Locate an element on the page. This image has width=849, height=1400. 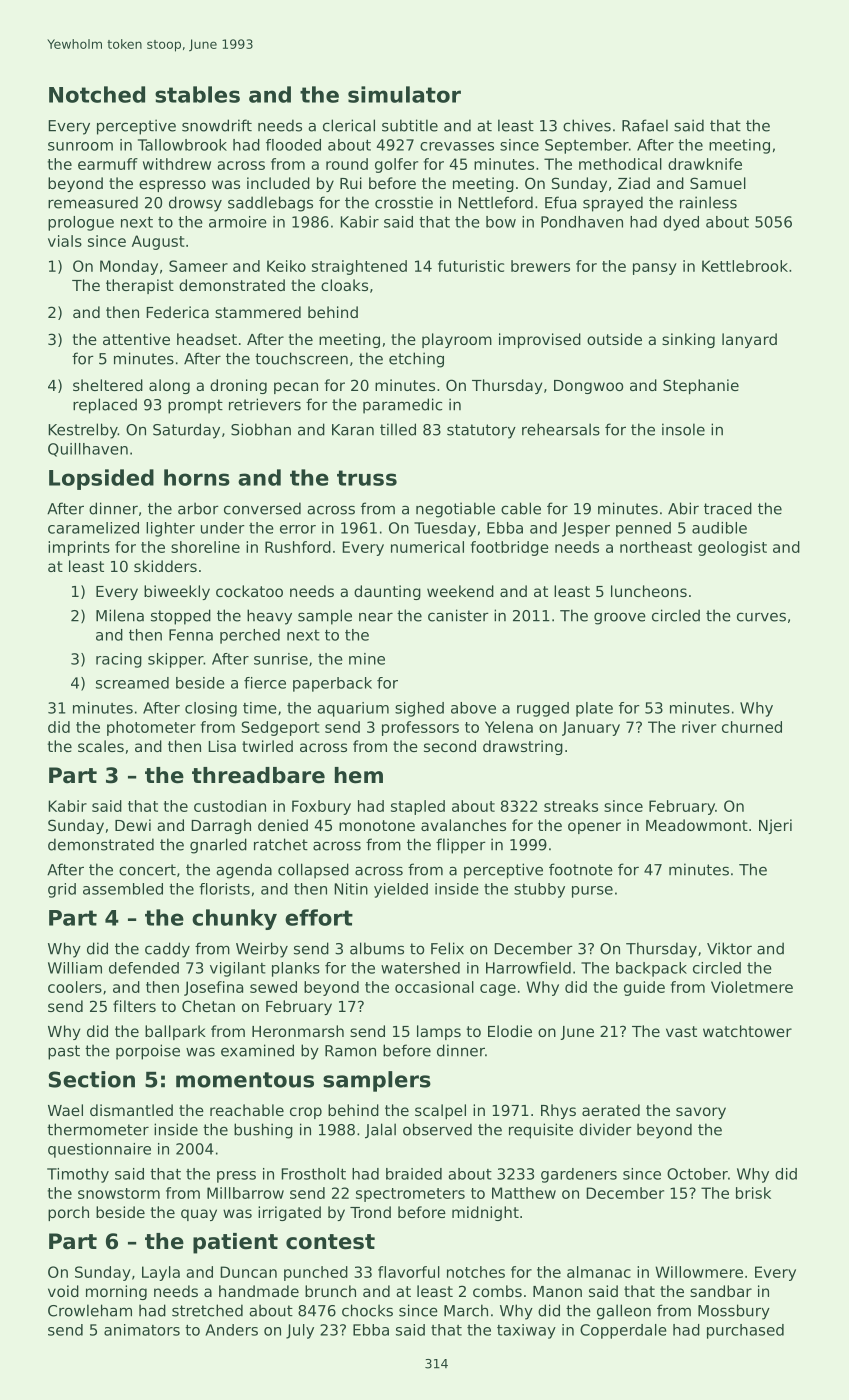
Dongwoo is located at coordinates (588, 387).
